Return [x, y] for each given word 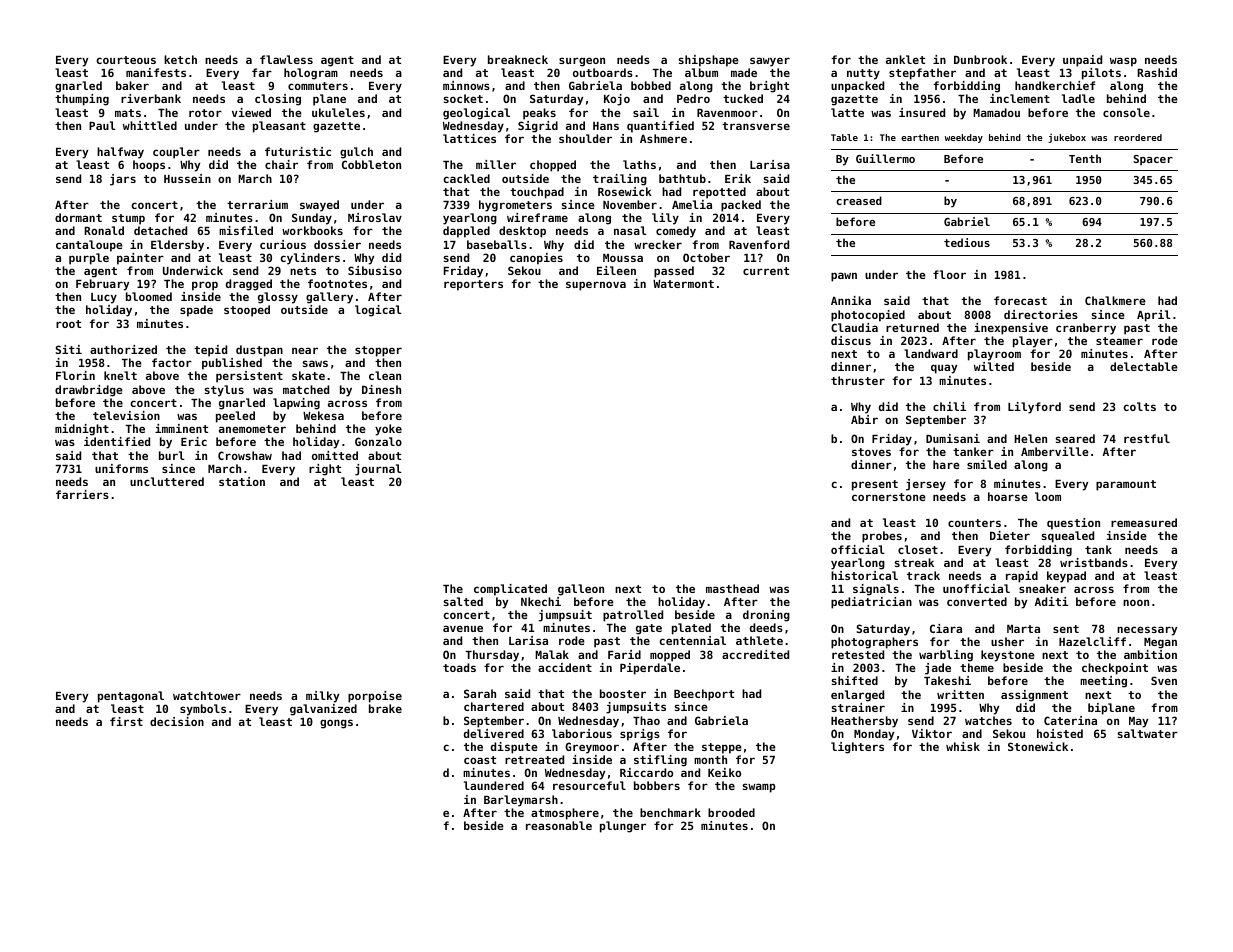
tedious [967, 242]
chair [281, 164]
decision [177, 721]
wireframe [537, 217]
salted [463, 601]
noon [1136, 602]
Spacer [1153, 160]
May [1138, 722]
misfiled [246, 230]
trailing [620, 180]
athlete [759, 640]
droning [766, 616]
